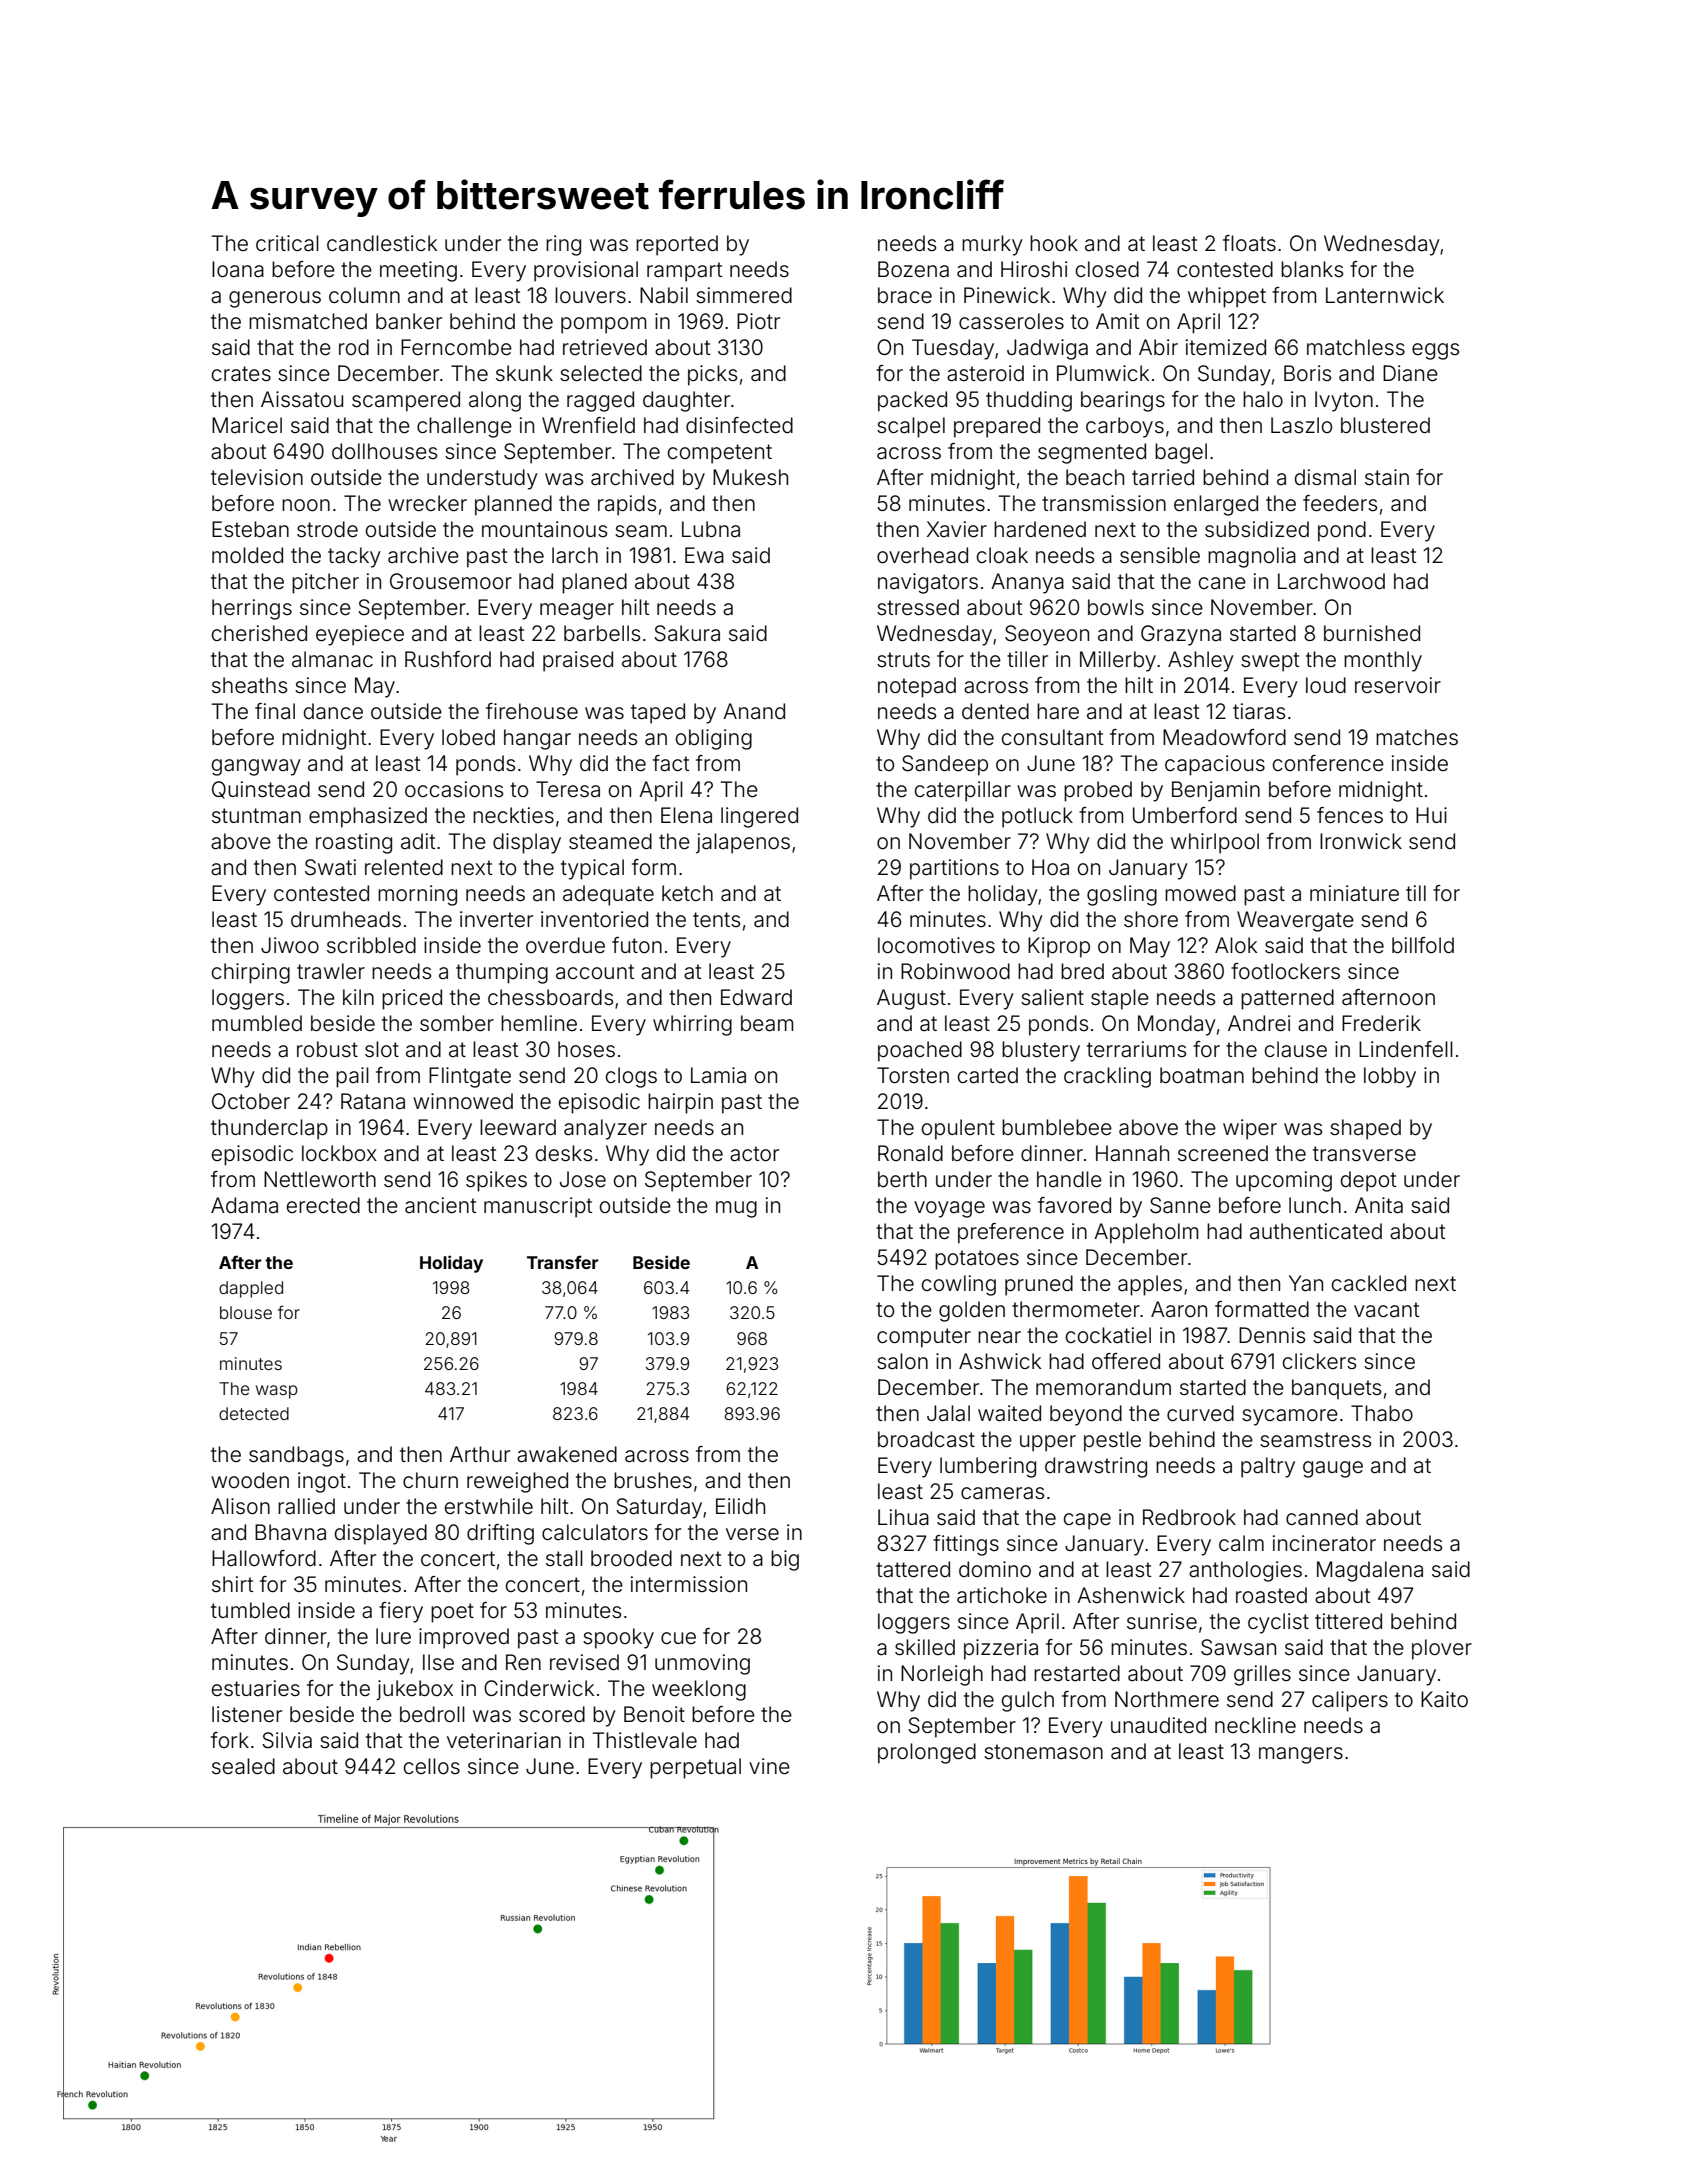 The image size is (1683, 2178). Describe the element at coordinates (1312, 269) in the image. I see `blanks` at that location.
